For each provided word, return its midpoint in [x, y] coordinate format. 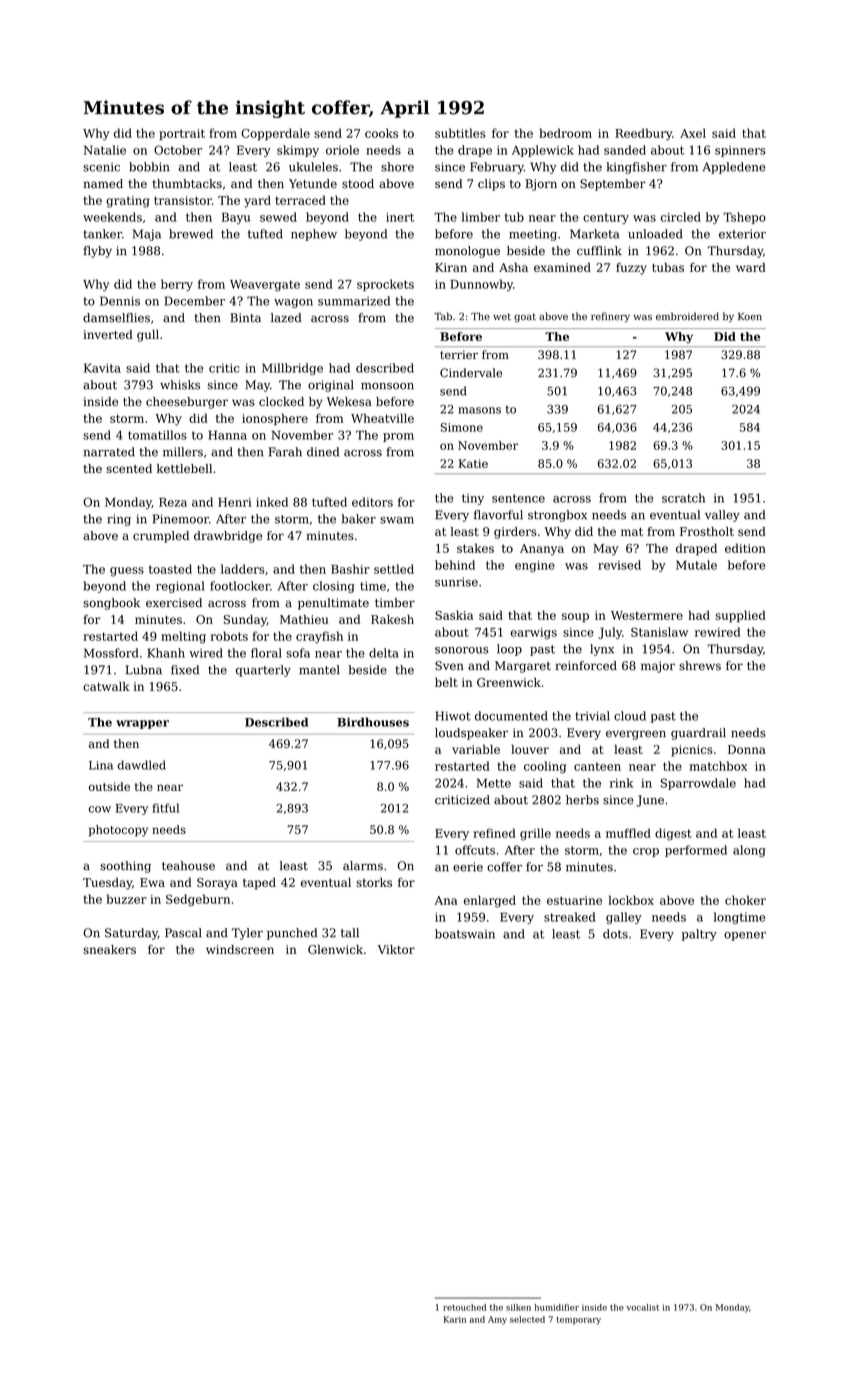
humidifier [557, 1307]
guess [127, 572]
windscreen [240, 949]
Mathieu [304, 619]
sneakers [109, 949]
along [749, 851]
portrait [182, 134]
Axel [693, 133]
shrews [700, 666]
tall [350, 933]
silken [518, 1307]
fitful [165, 808]
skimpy [298, 151]
